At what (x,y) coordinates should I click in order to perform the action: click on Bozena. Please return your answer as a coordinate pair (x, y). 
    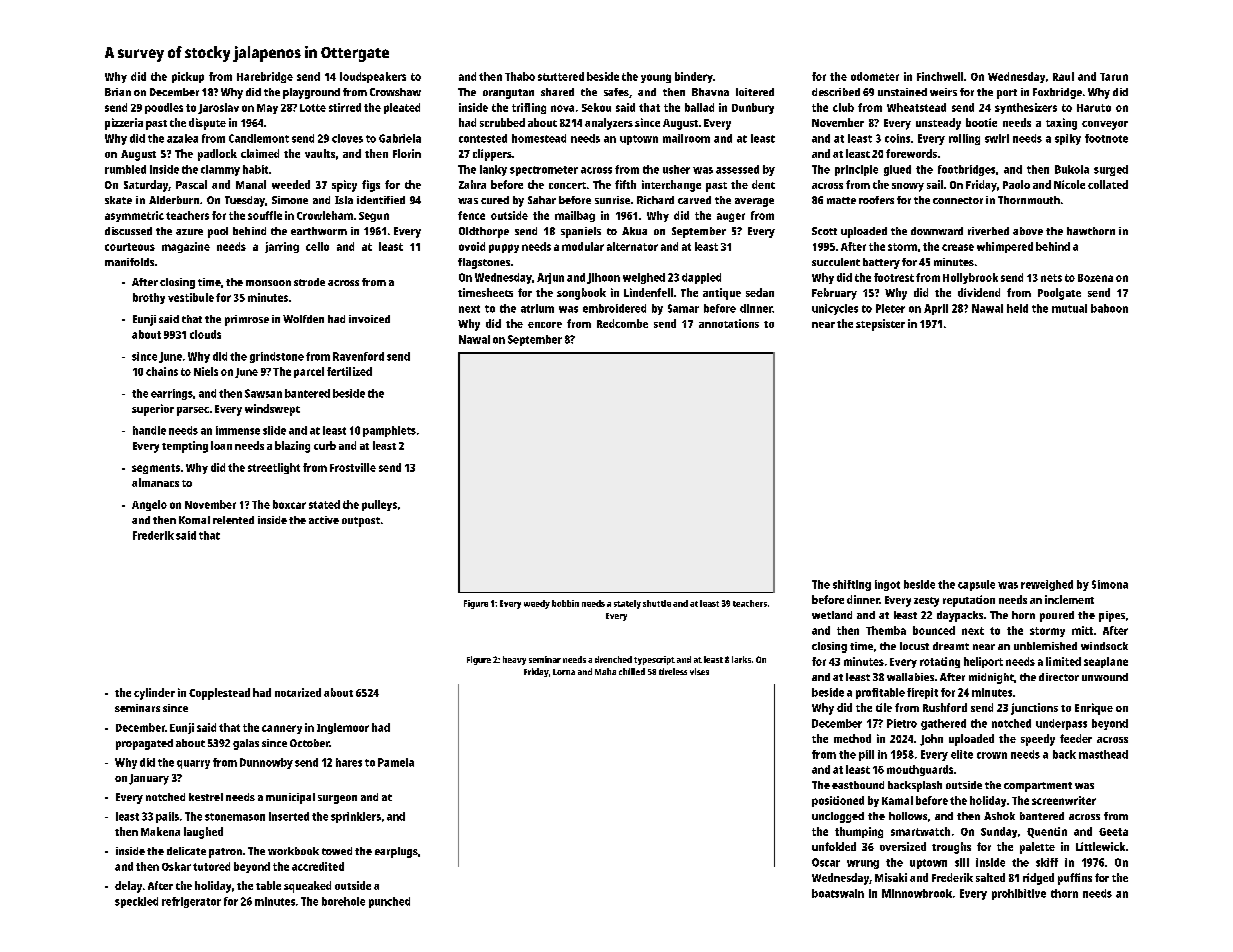
    Looking at the image, I should click on (1095, 278).
